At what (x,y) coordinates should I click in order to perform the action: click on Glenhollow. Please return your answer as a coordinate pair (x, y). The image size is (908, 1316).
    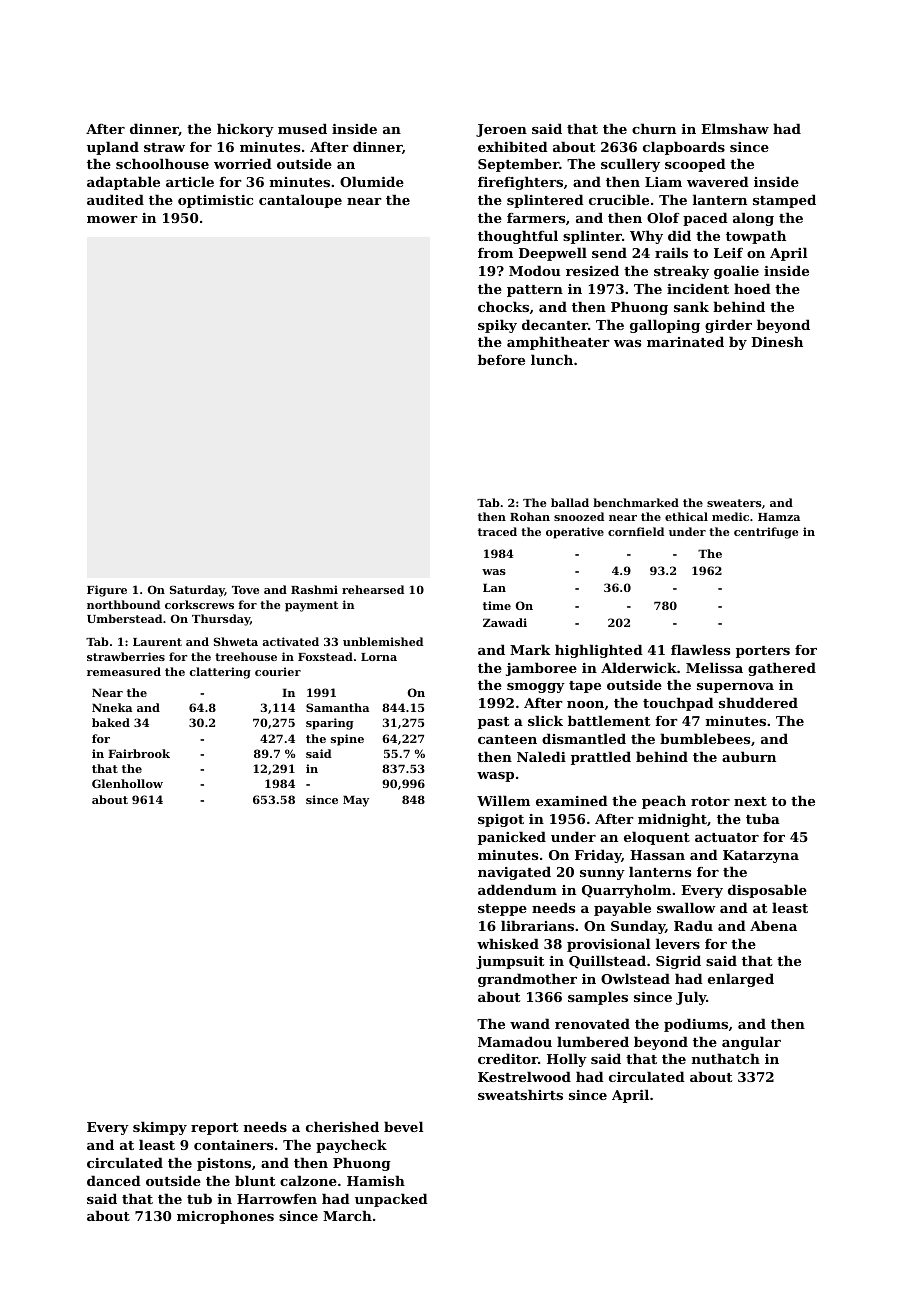
    Looking at the image, I should click on (127, 783).
